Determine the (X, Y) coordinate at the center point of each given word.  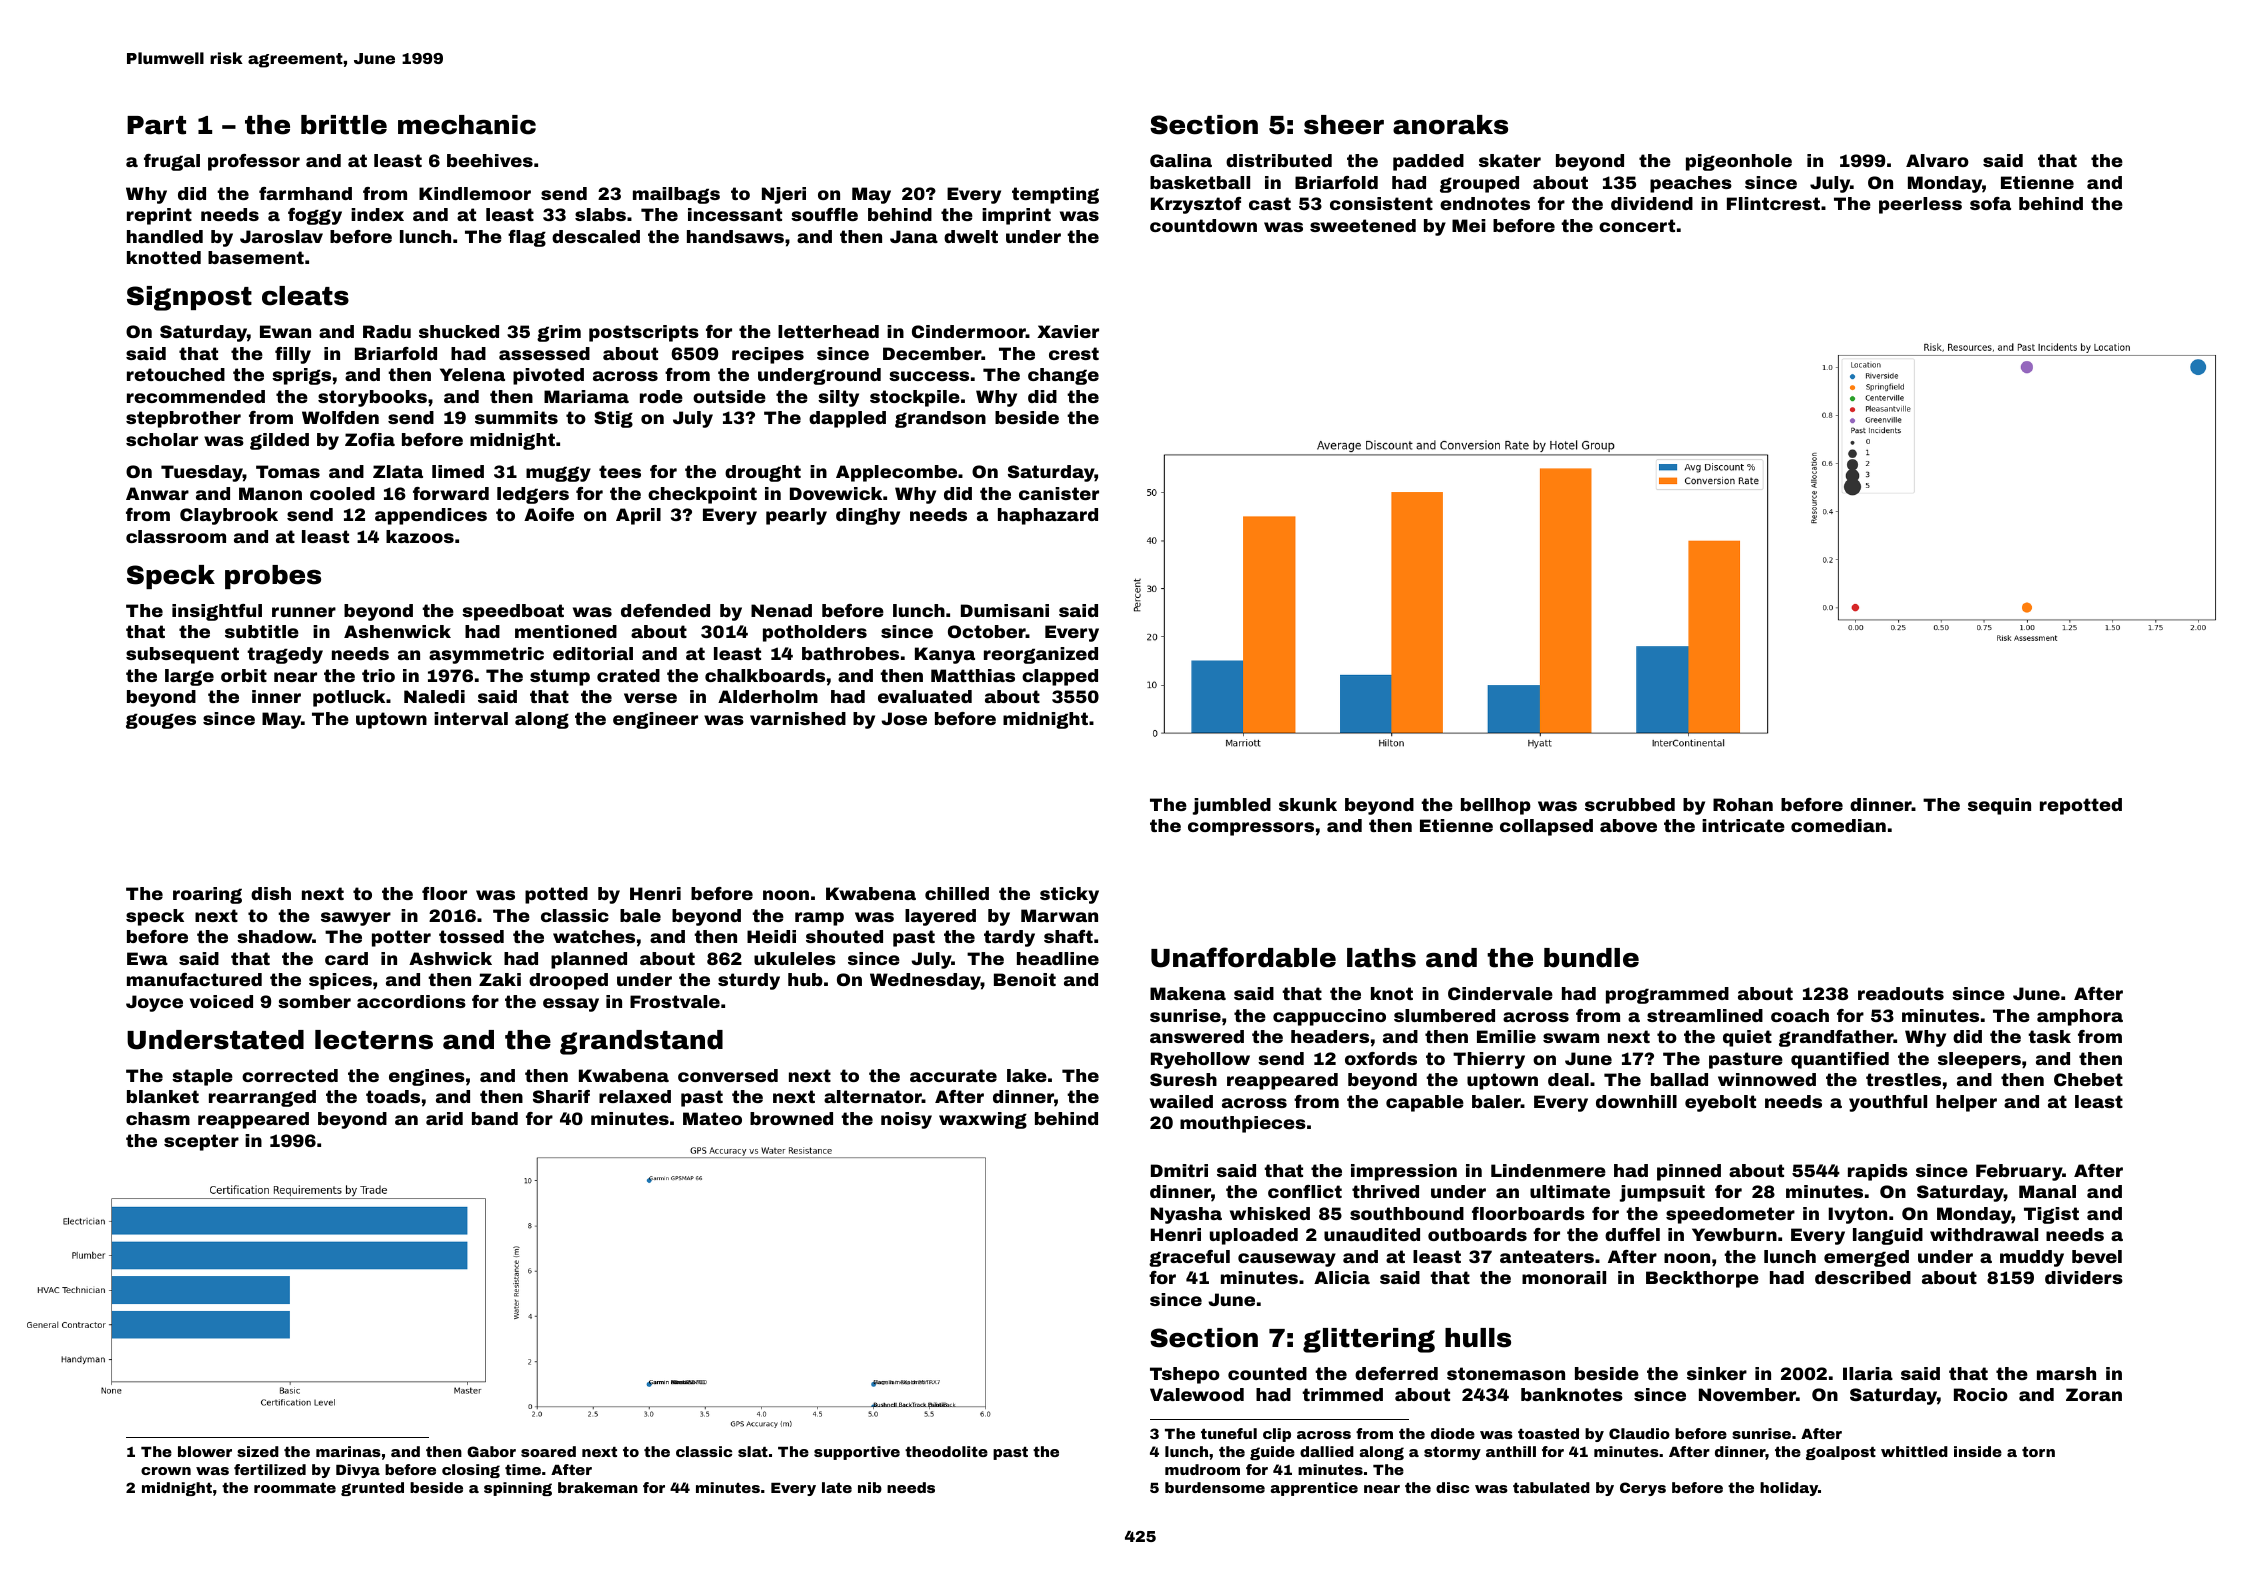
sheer (1344, 125)
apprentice (1314, 1489)
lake (1027, 1075)
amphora (2080, 1017)
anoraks (1450, 125)
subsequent (182, 655)
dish (271, 893)
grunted (372, 1489)
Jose (904, 718)
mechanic (467, 125)
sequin (1999, 806)
